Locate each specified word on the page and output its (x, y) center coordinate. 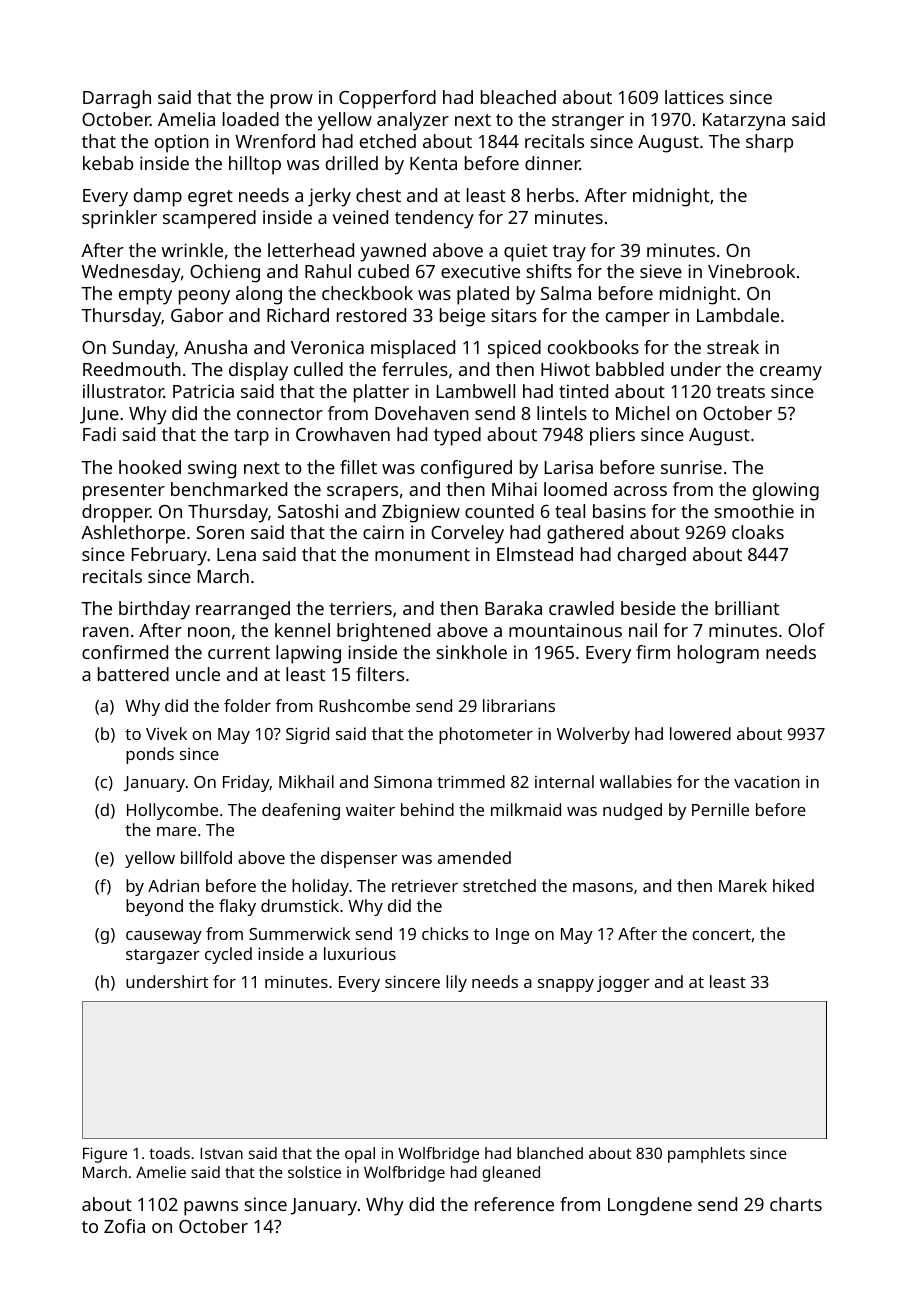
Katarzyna (744, 122)
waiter (370, 809)
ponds (150, 755)
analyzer (413, 121)
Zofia (124, 1226)
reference (514, 1204)
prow (292, 101)
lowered (700, 733)
